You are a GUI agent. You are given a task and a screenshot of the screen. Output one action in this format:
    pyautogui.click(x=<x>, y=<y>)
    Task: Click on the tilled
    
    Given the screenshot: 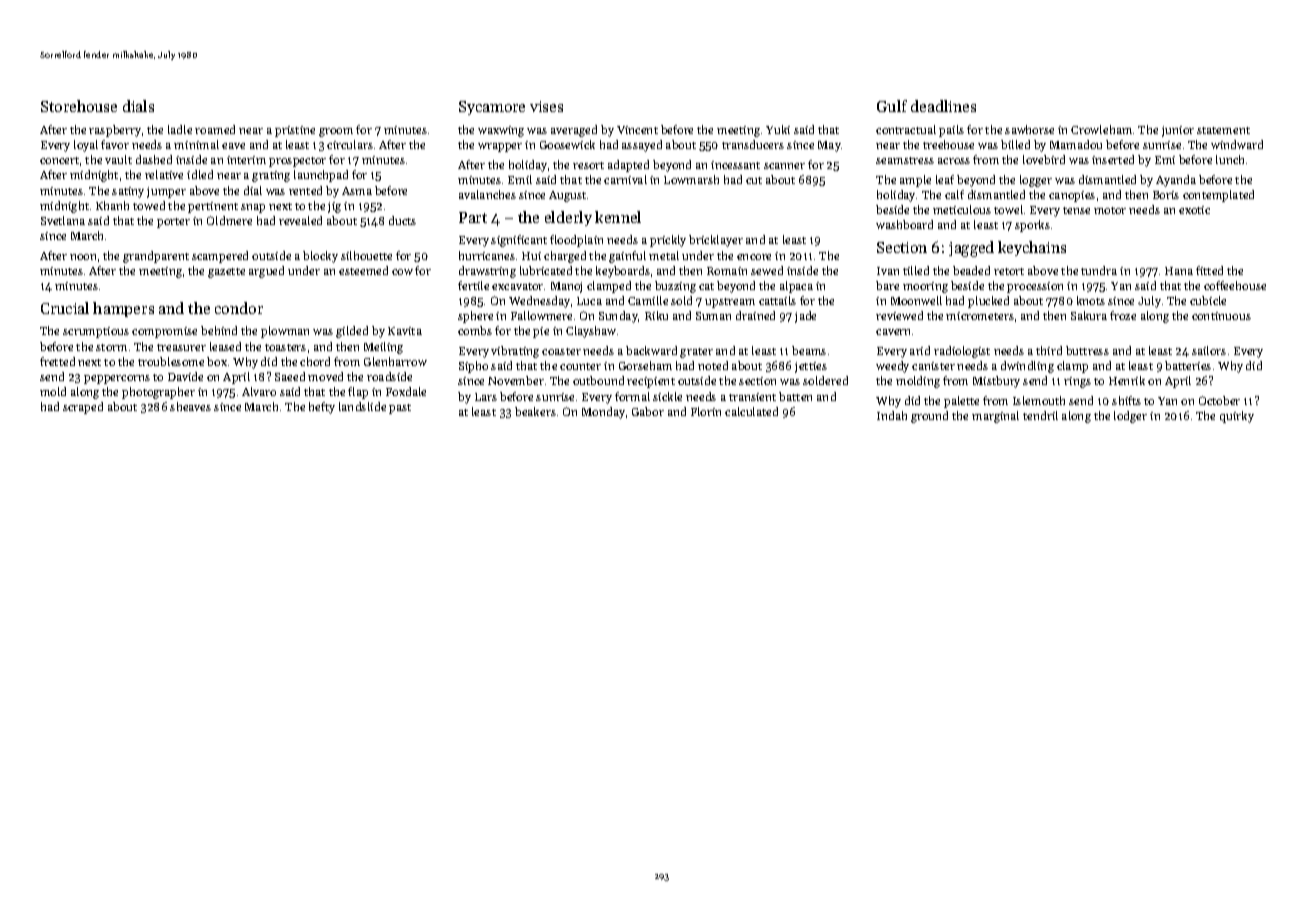 What is the action you would take?
    pyautogui.click(x=916, y=270)
